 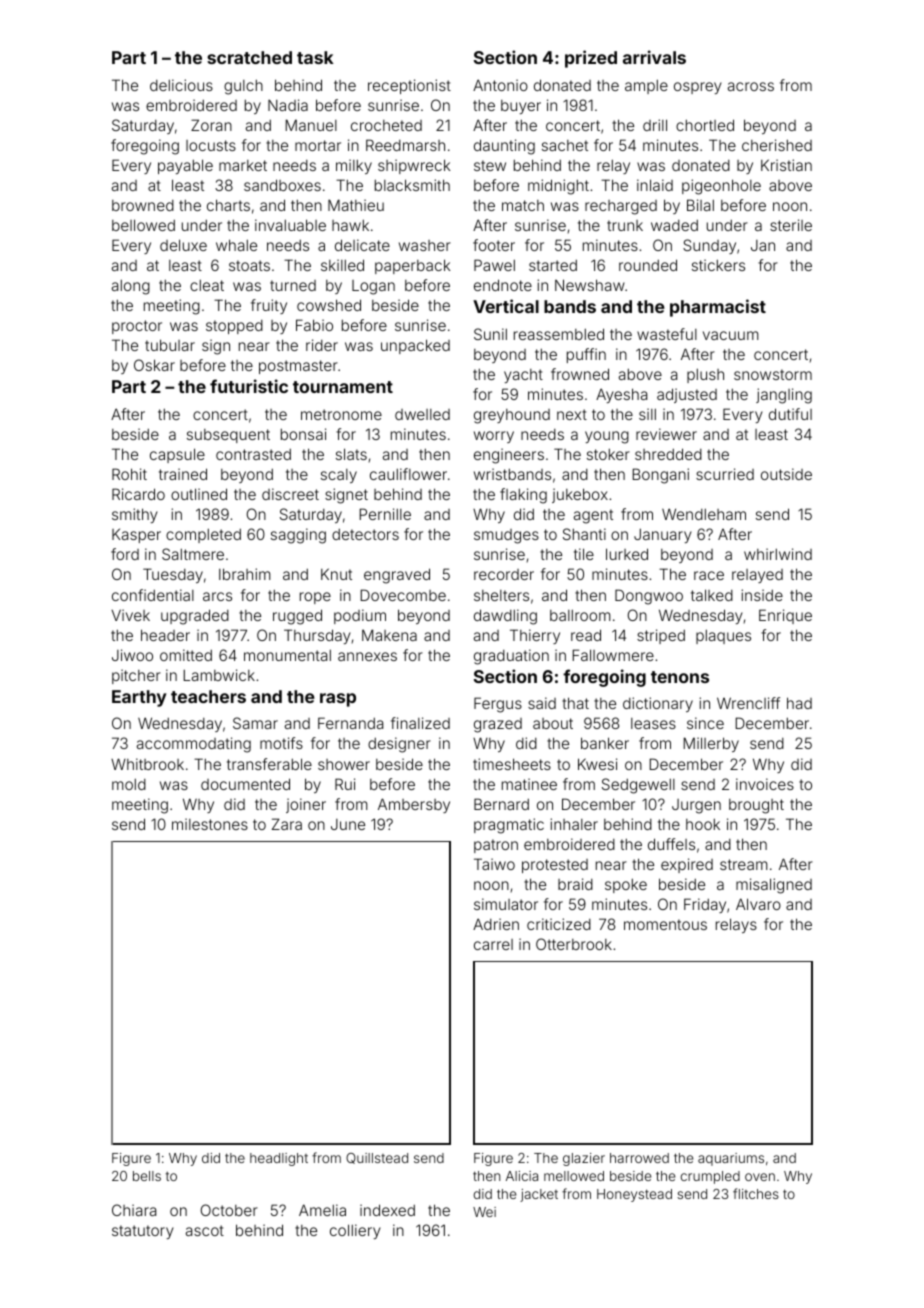 I want to click on subsequent, so click(x=228, y=436).
